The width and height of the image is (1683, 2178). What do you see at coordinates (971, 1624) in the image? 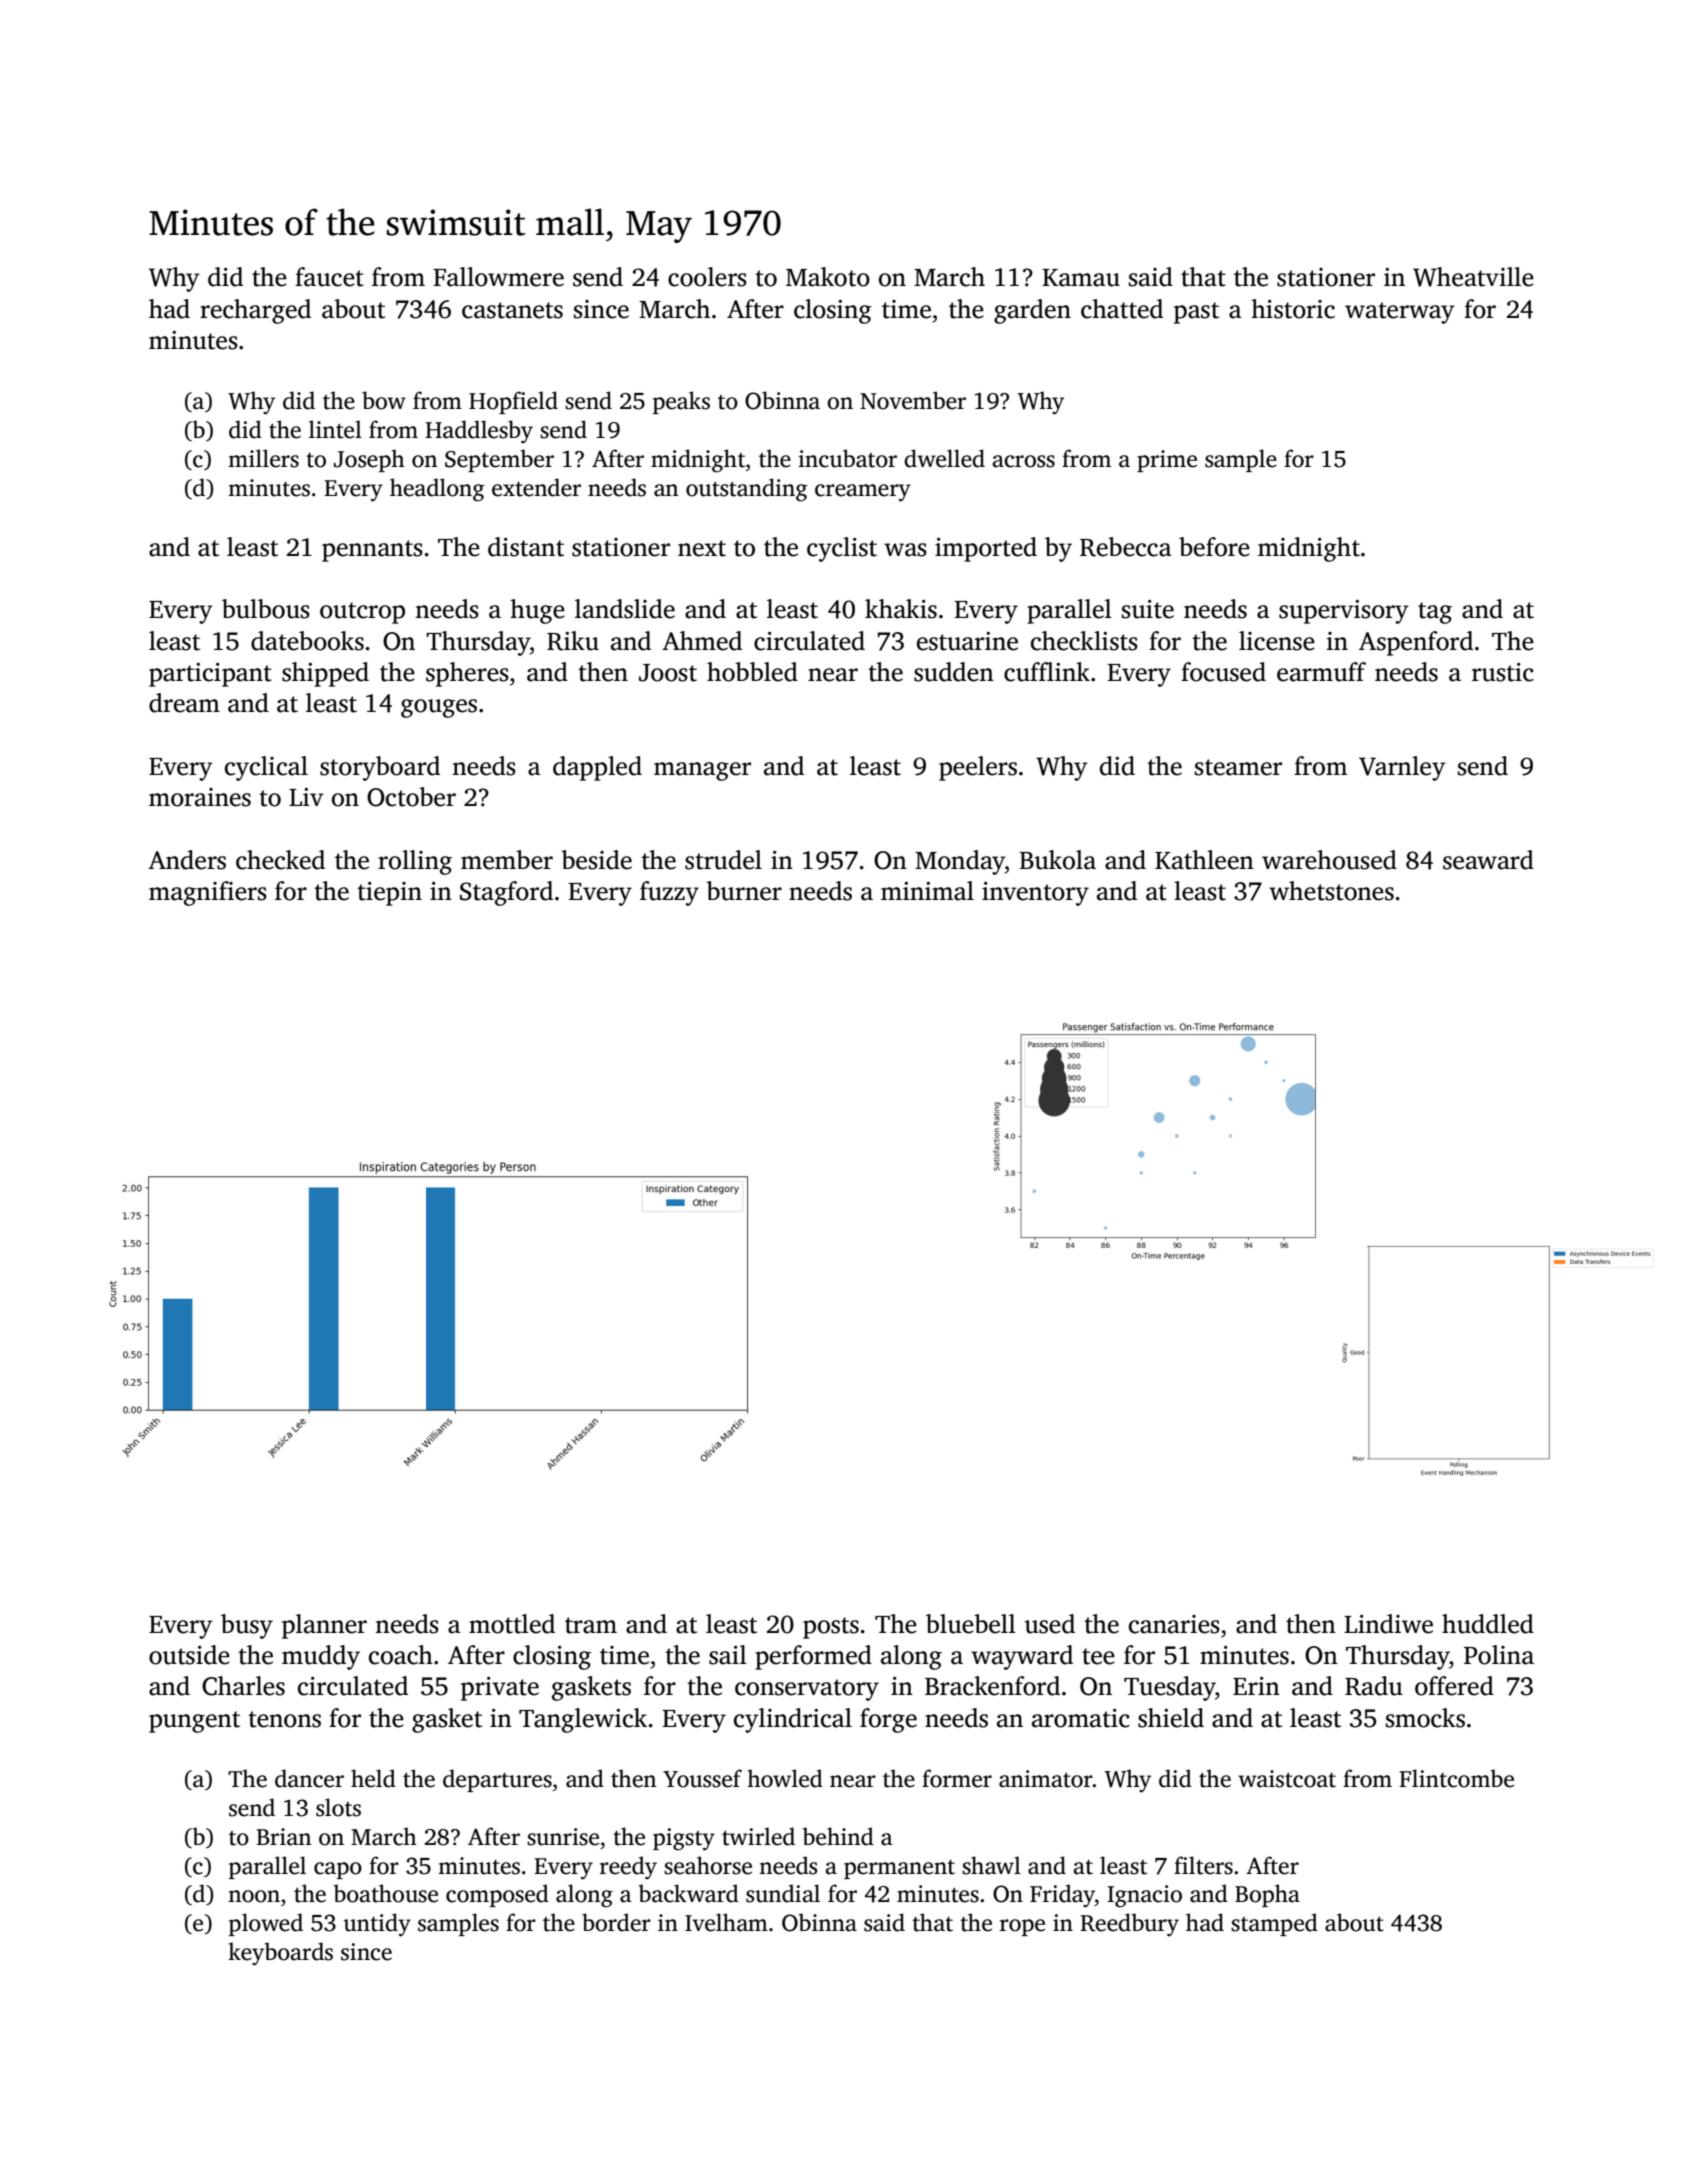
I see `bluebell` at bounding box center [971, 1624].
